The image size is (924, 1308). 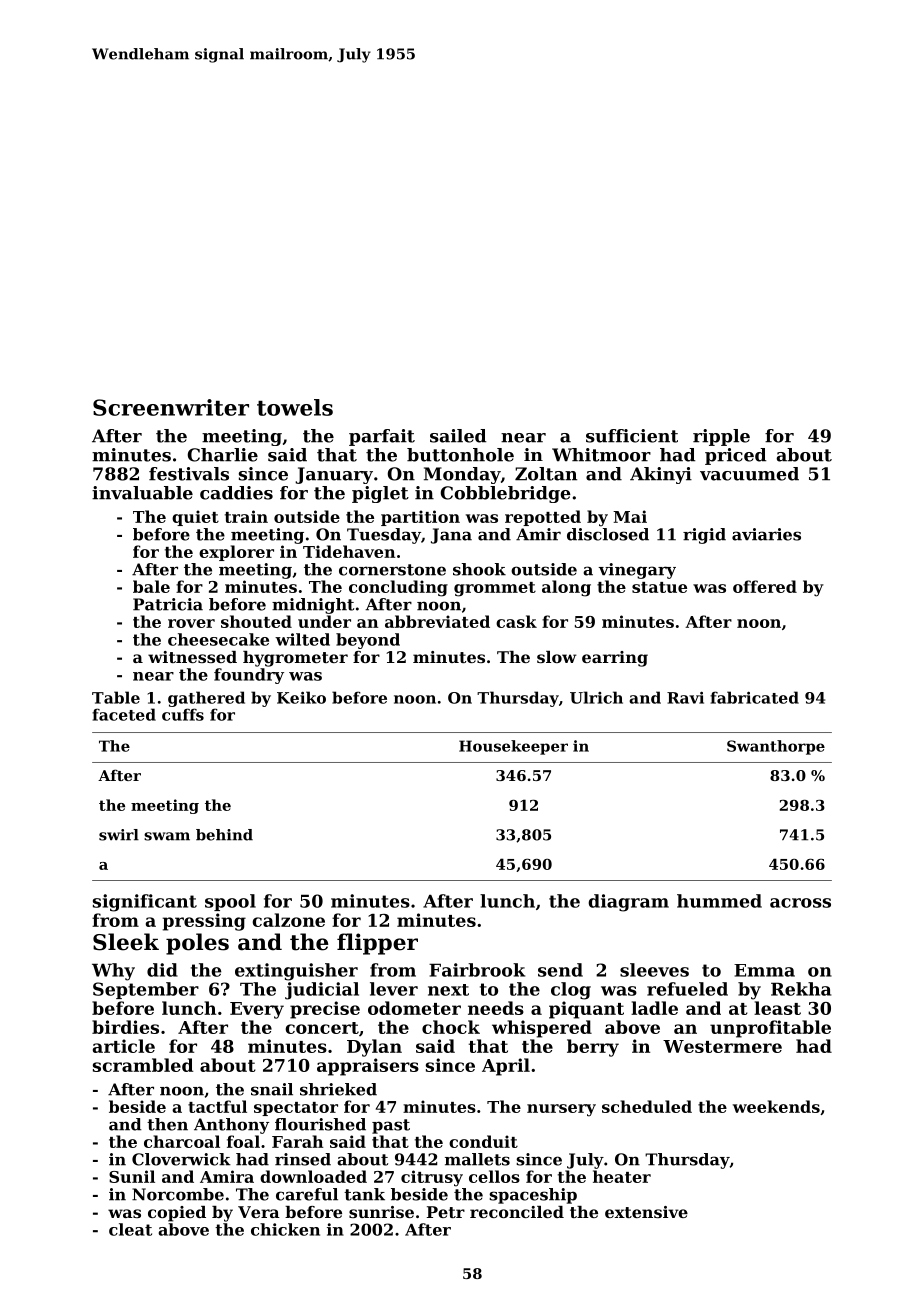 I want to click on next, so click(x=448, y=990).
